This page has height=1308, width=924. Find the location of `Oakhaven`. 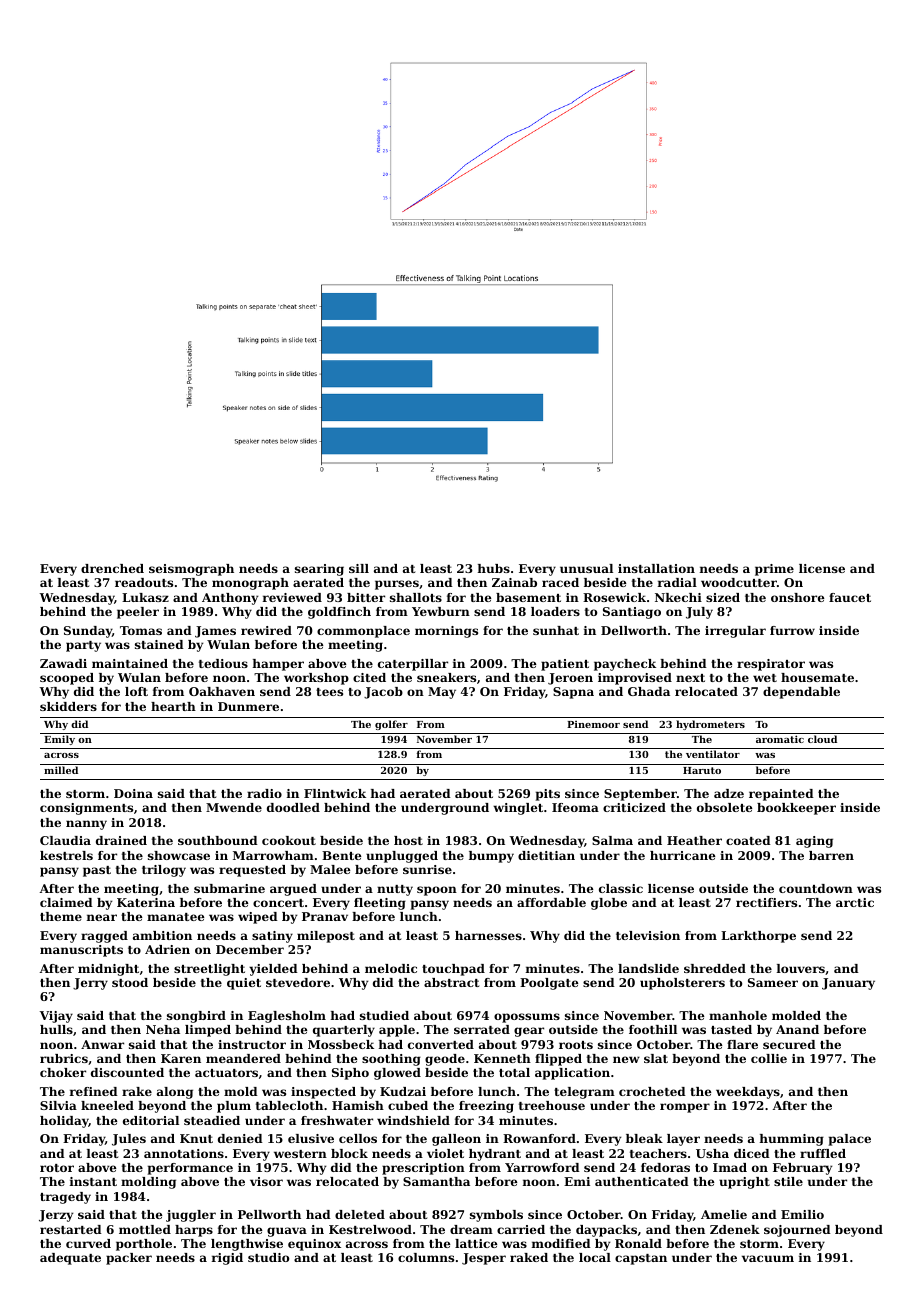

Oakhaven is located at coordinates (222, 691).
